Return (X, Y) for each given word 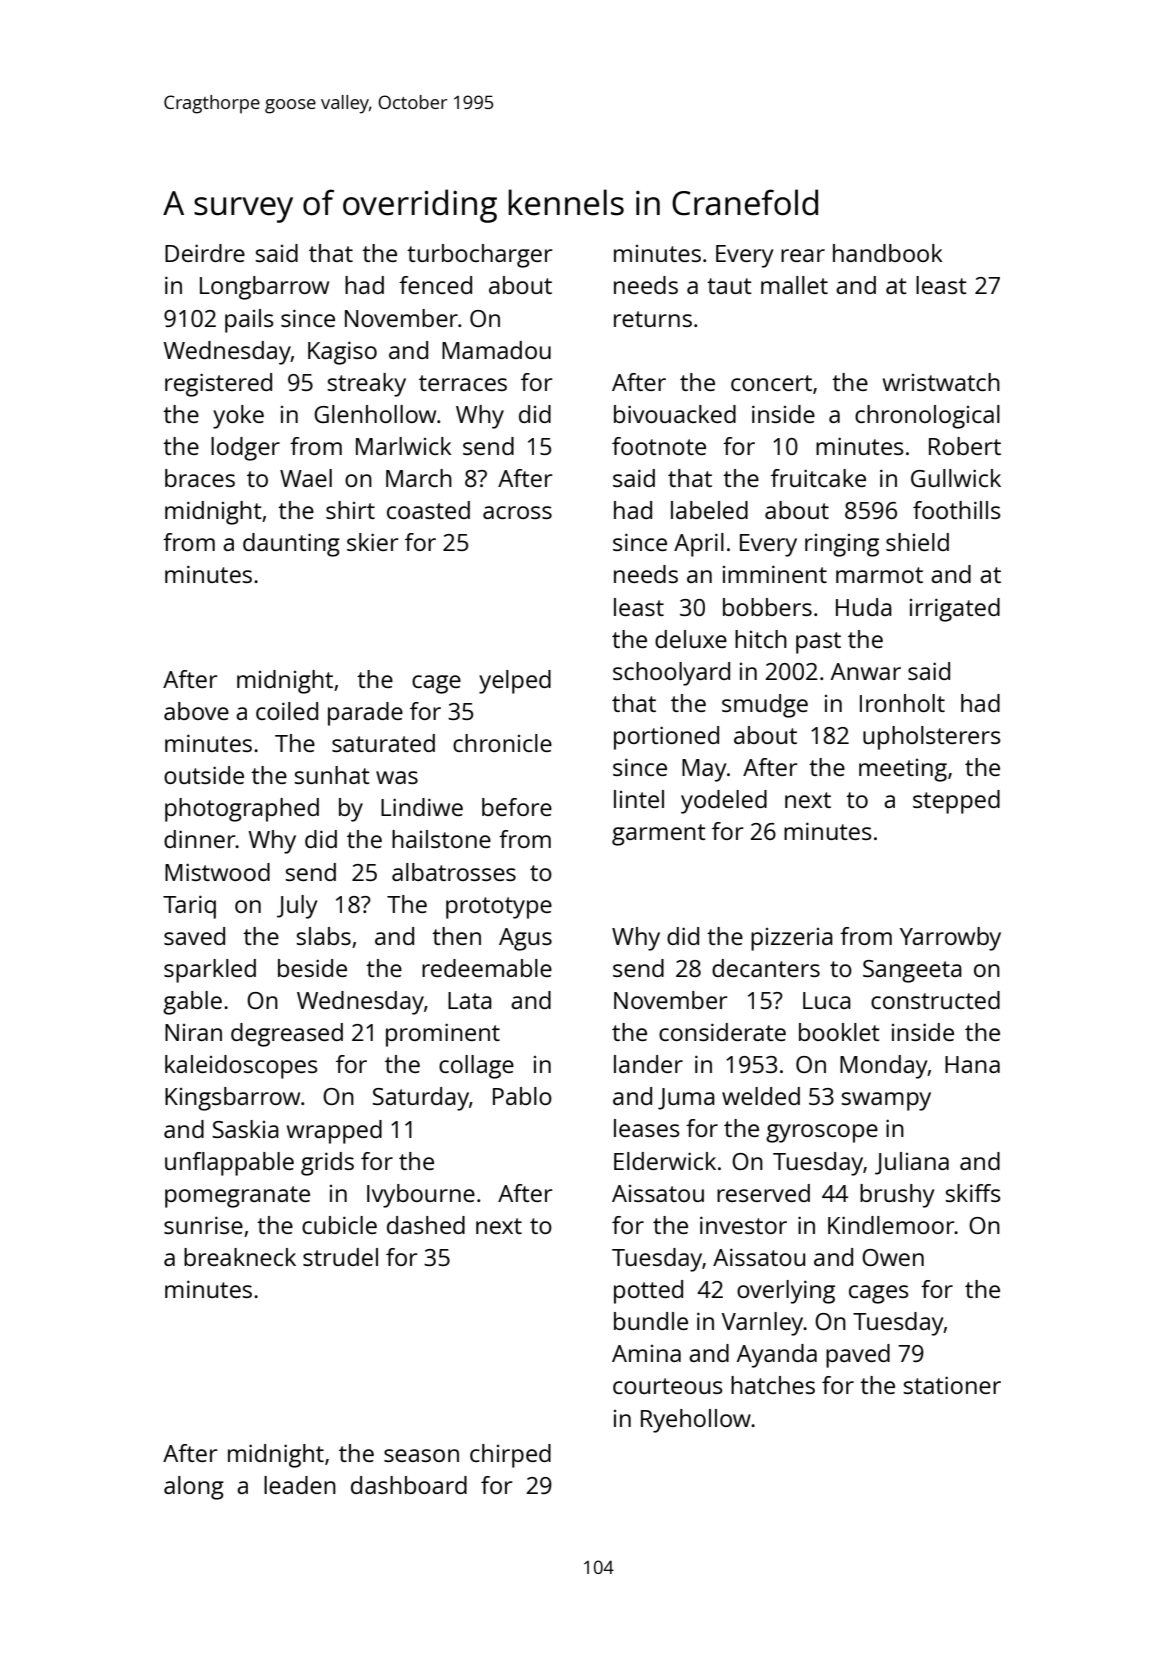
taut (729, 286)
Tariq (189, 907)
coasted (428, 510)
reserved (763, 1193)
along (194, 1488)
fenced (435, 285)
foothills (957, 510)
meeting (903, 770)
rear (803, 255)
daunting (291, 545)
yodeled (724, 802)
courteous (668, 1386)
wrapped (334, 1132)
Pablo (522, 1096)
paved (858, 1356)
